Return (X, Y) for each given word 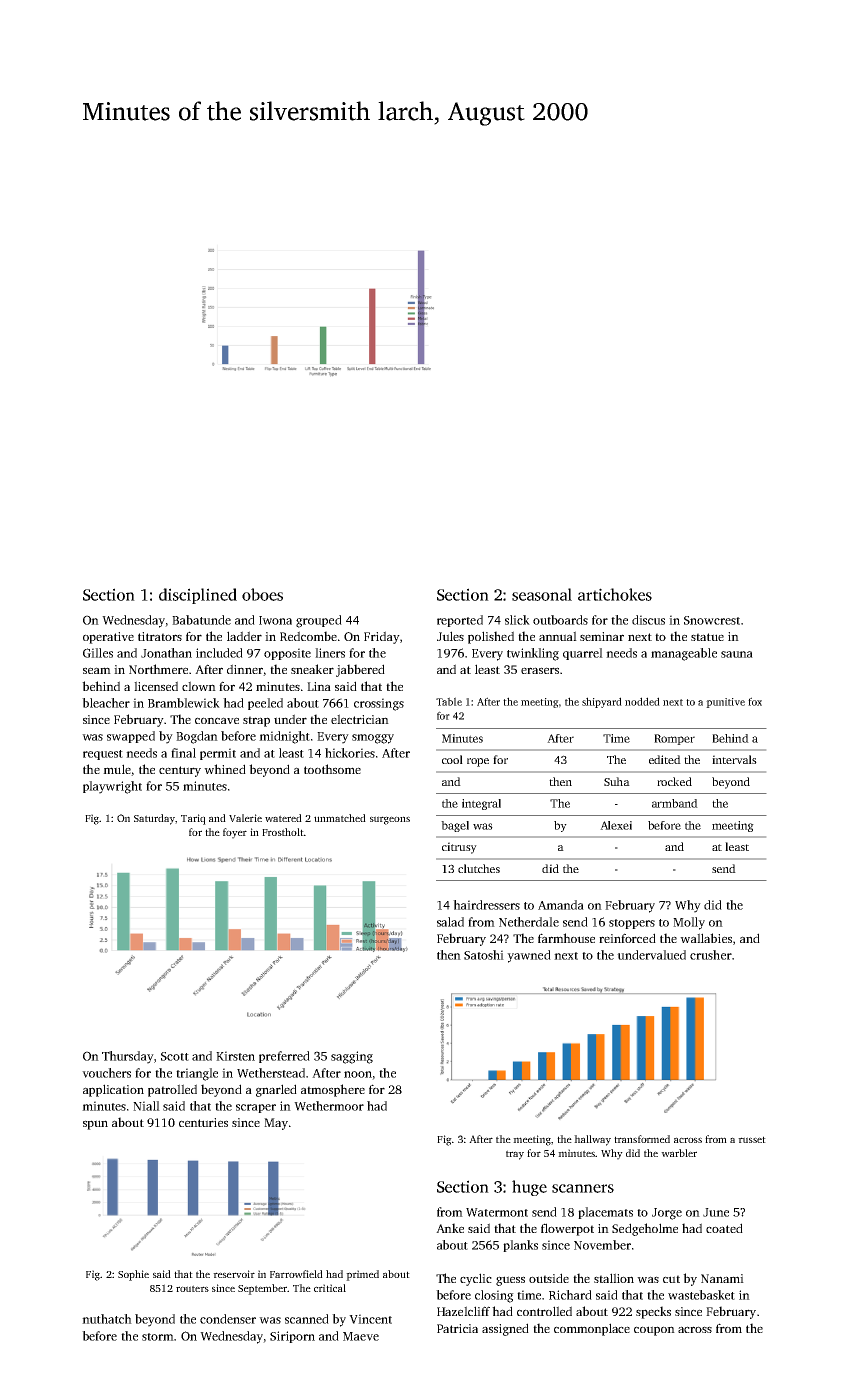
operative (108, 638)
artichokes (615, 594)
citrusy (459, 848)
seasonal (542, 594)
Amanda (561, 905)
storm (158, 1337)
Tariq (193, 819)
